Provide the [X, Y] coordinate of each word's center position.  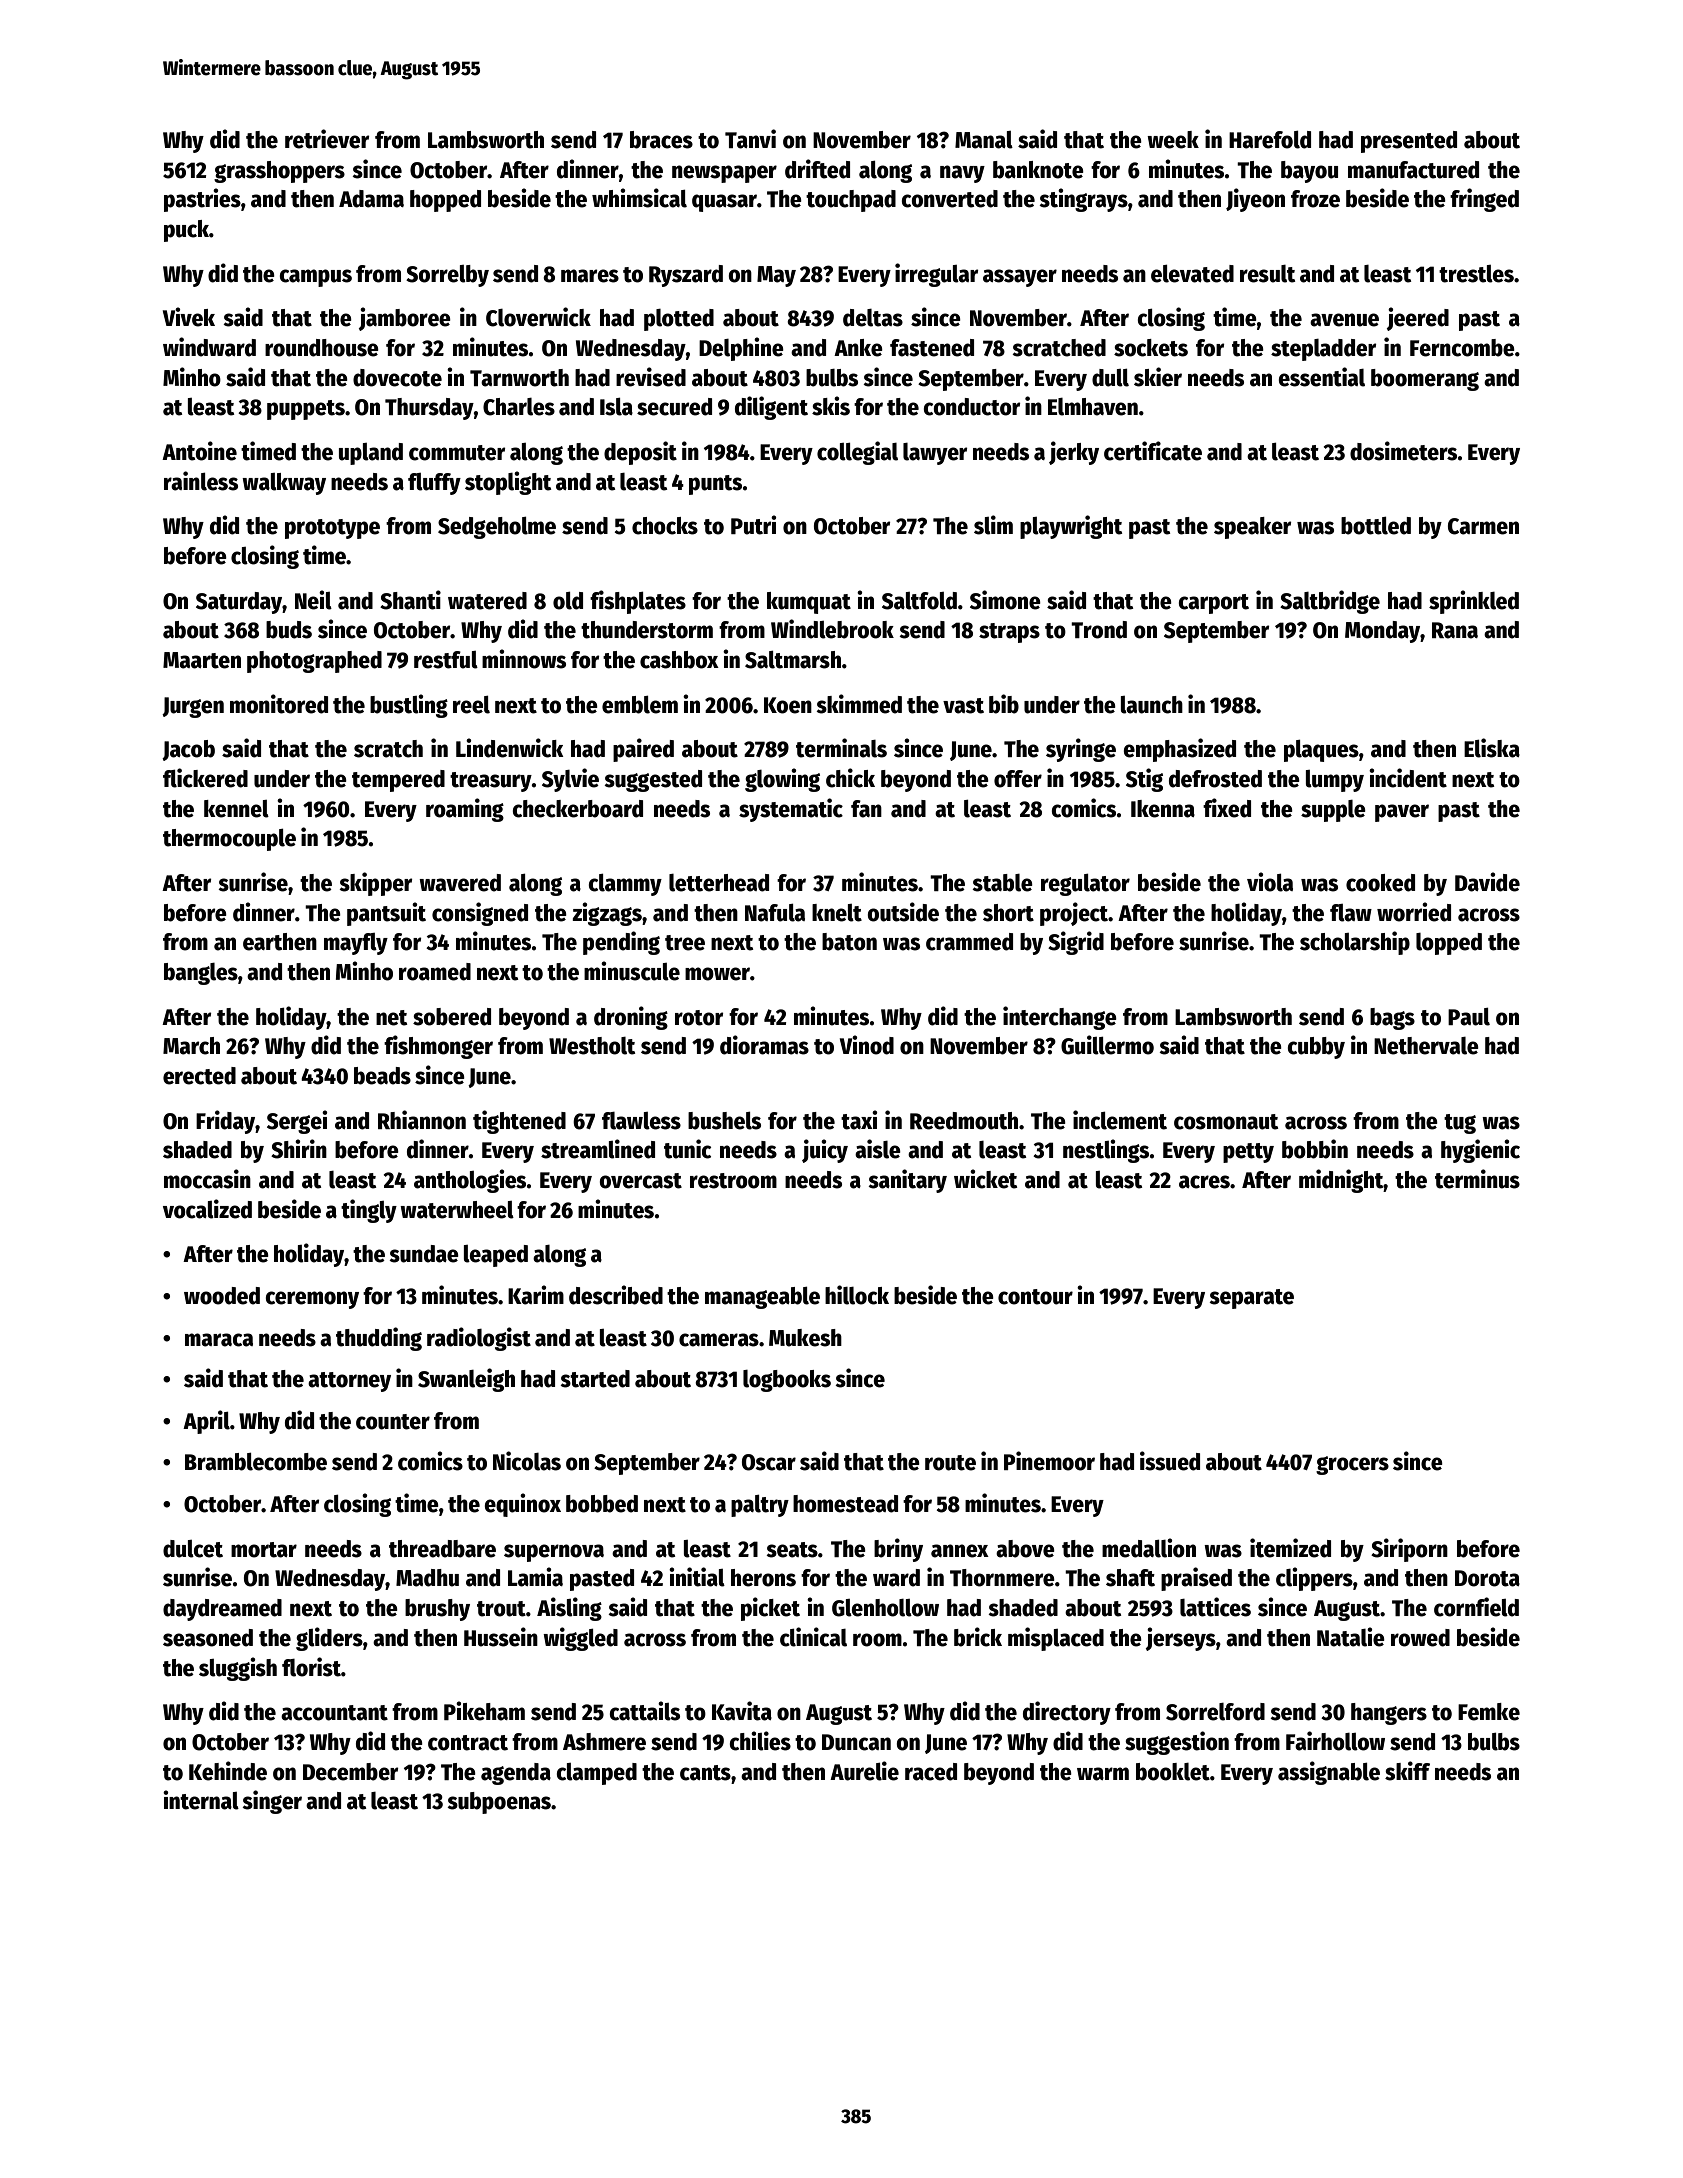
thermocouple [229, 840]
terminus [1477, 1179]
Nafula [775, 913]
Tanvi [750, 139]
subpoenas [499, 1803]
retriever [327, 139]
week [1173, 140]
